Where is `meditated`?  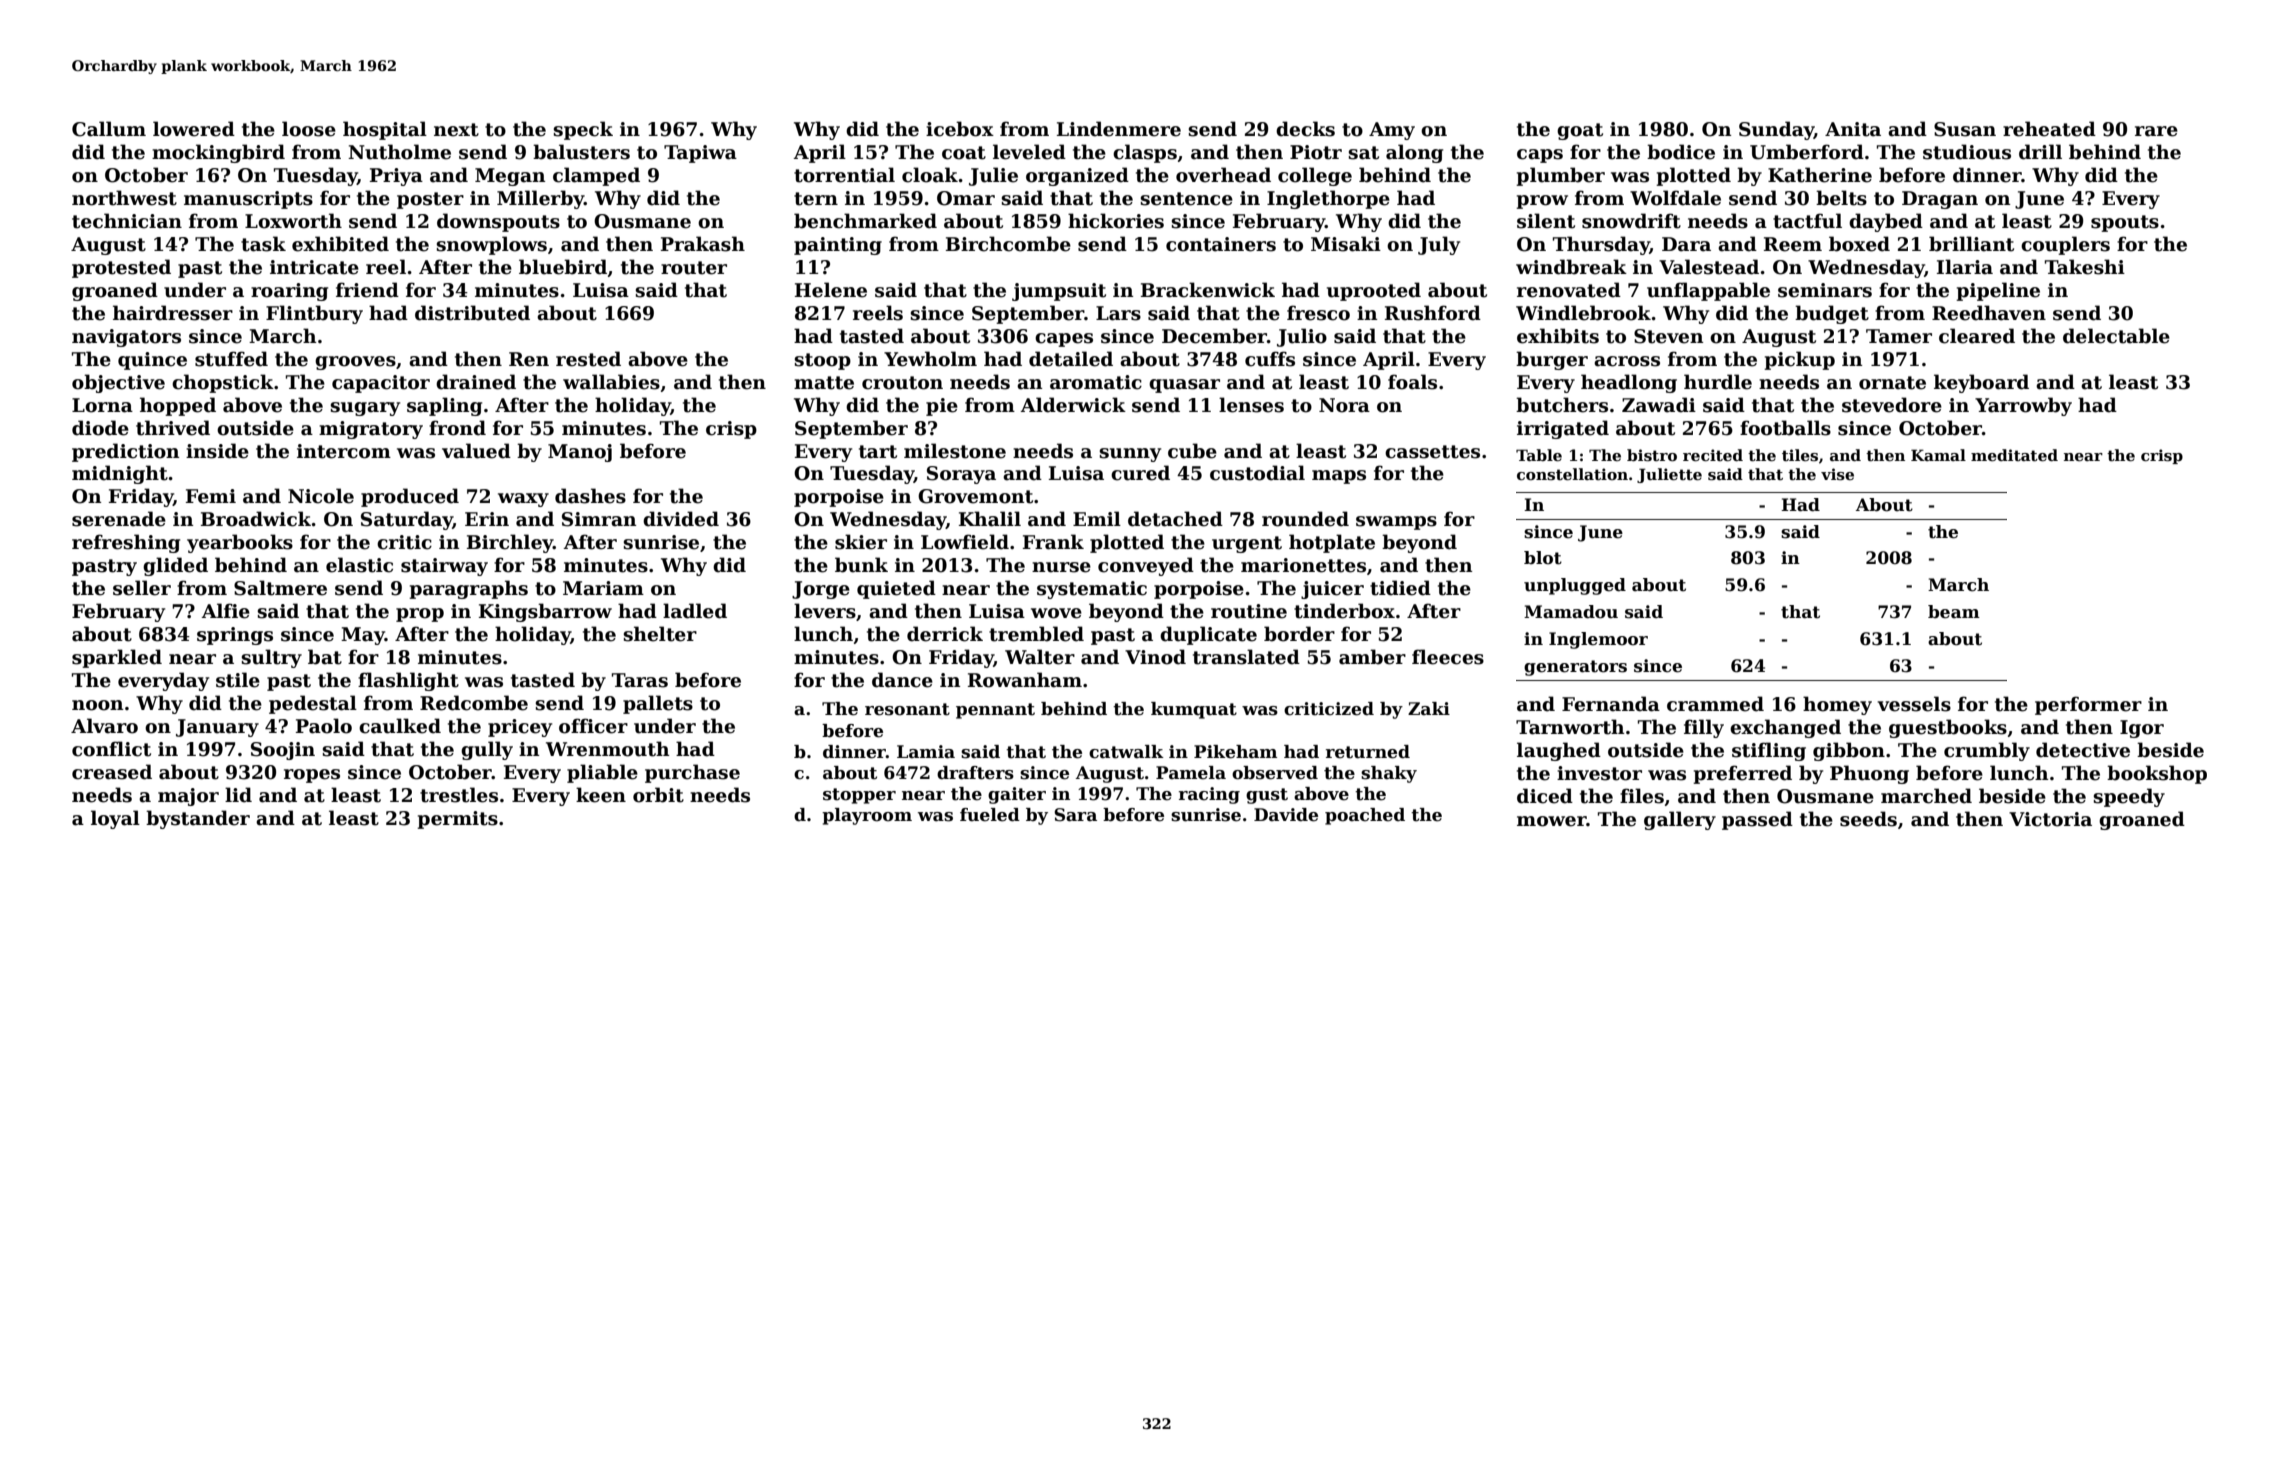
meditated is located at coordinates (2014, 455).
